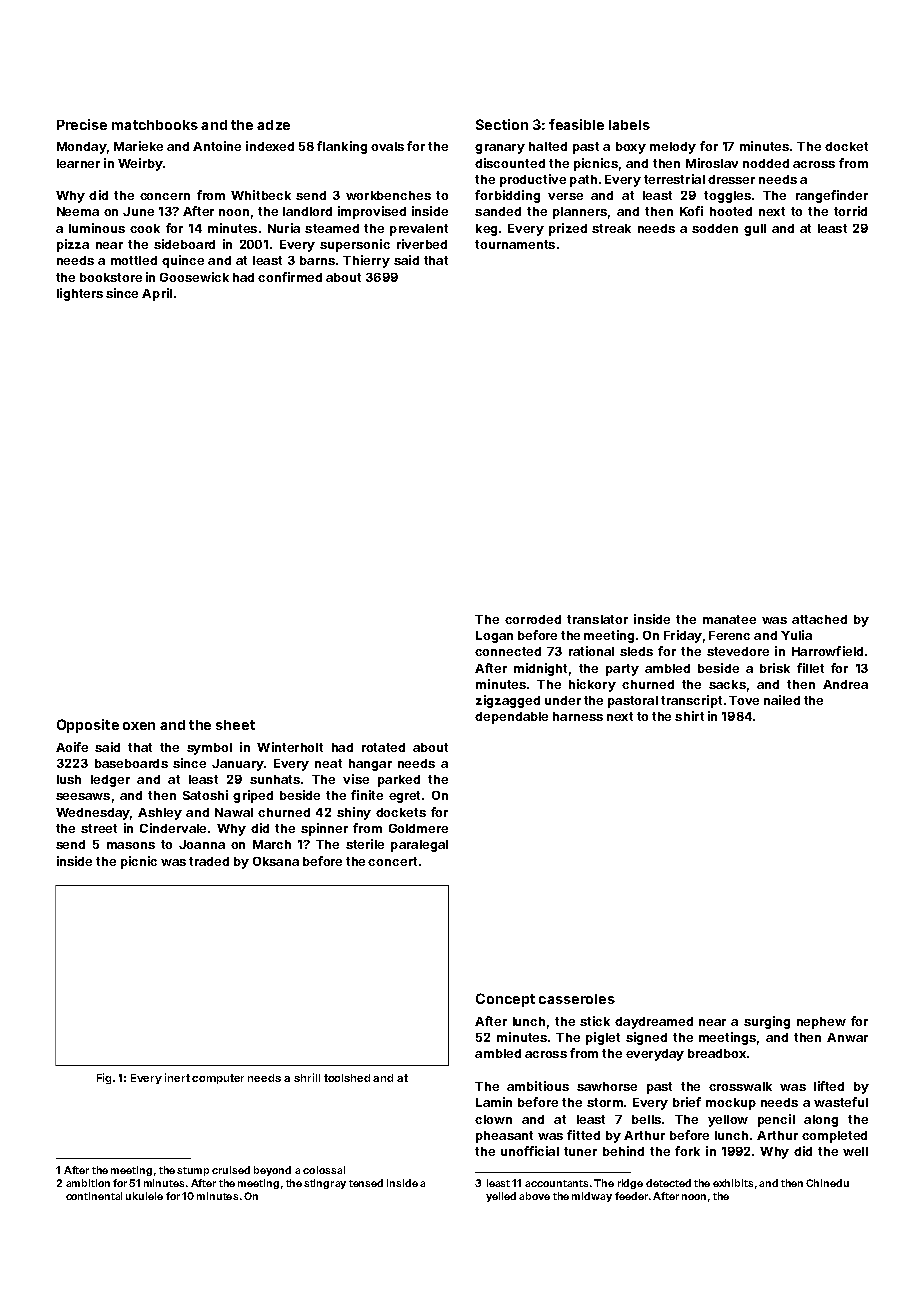 This screenshot has width=924, height=1308. Describe the element at coordinates (629, 125) in the screenshot. I see `labels` at that location.
